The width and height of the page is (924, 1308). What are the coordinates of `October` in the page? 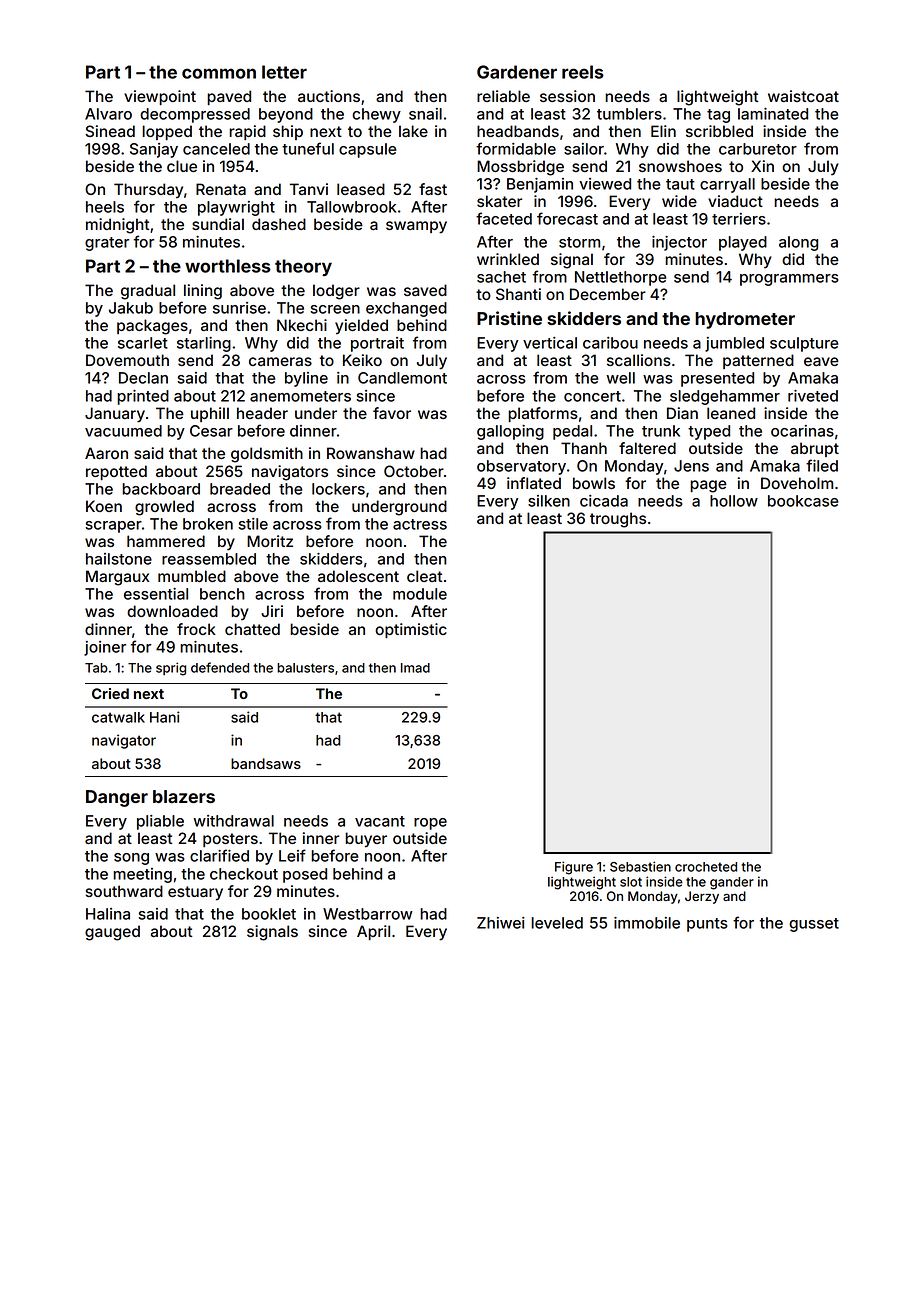 It's located at (414, 471).
